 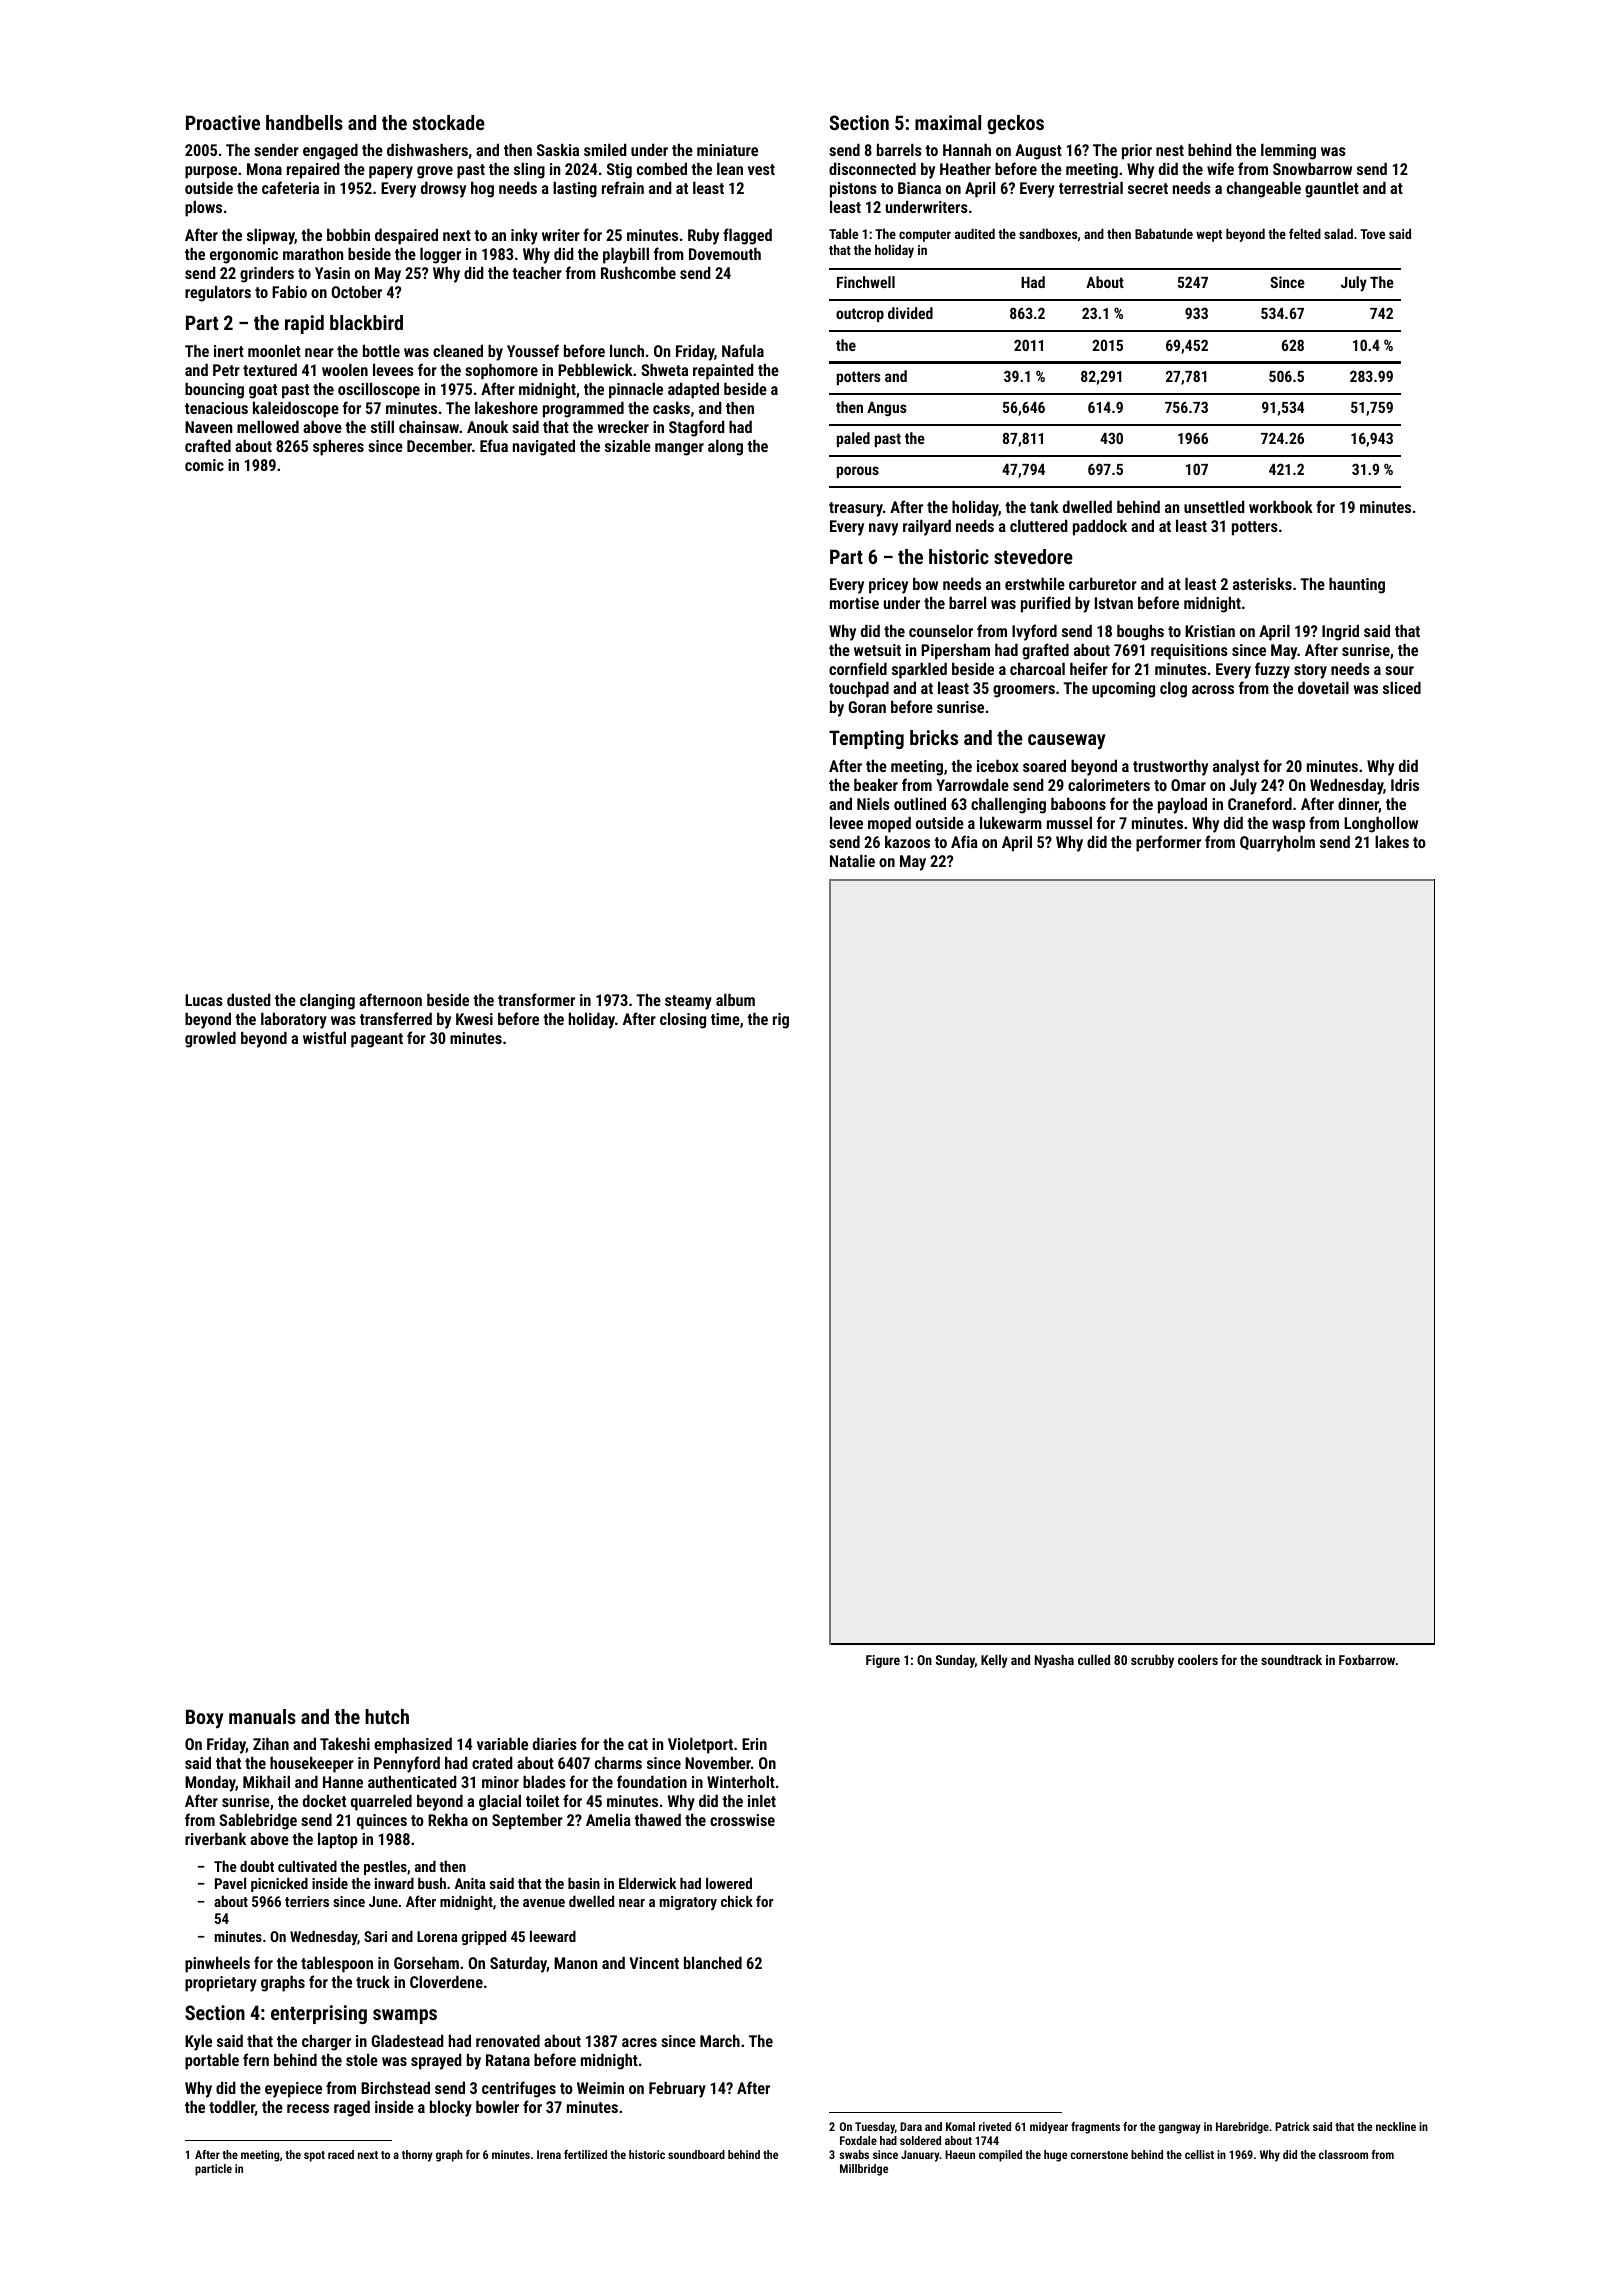 What do you see at coordinates (1281, 506) in the document?
I see `workbook` at bounding box center [1281, 506].
